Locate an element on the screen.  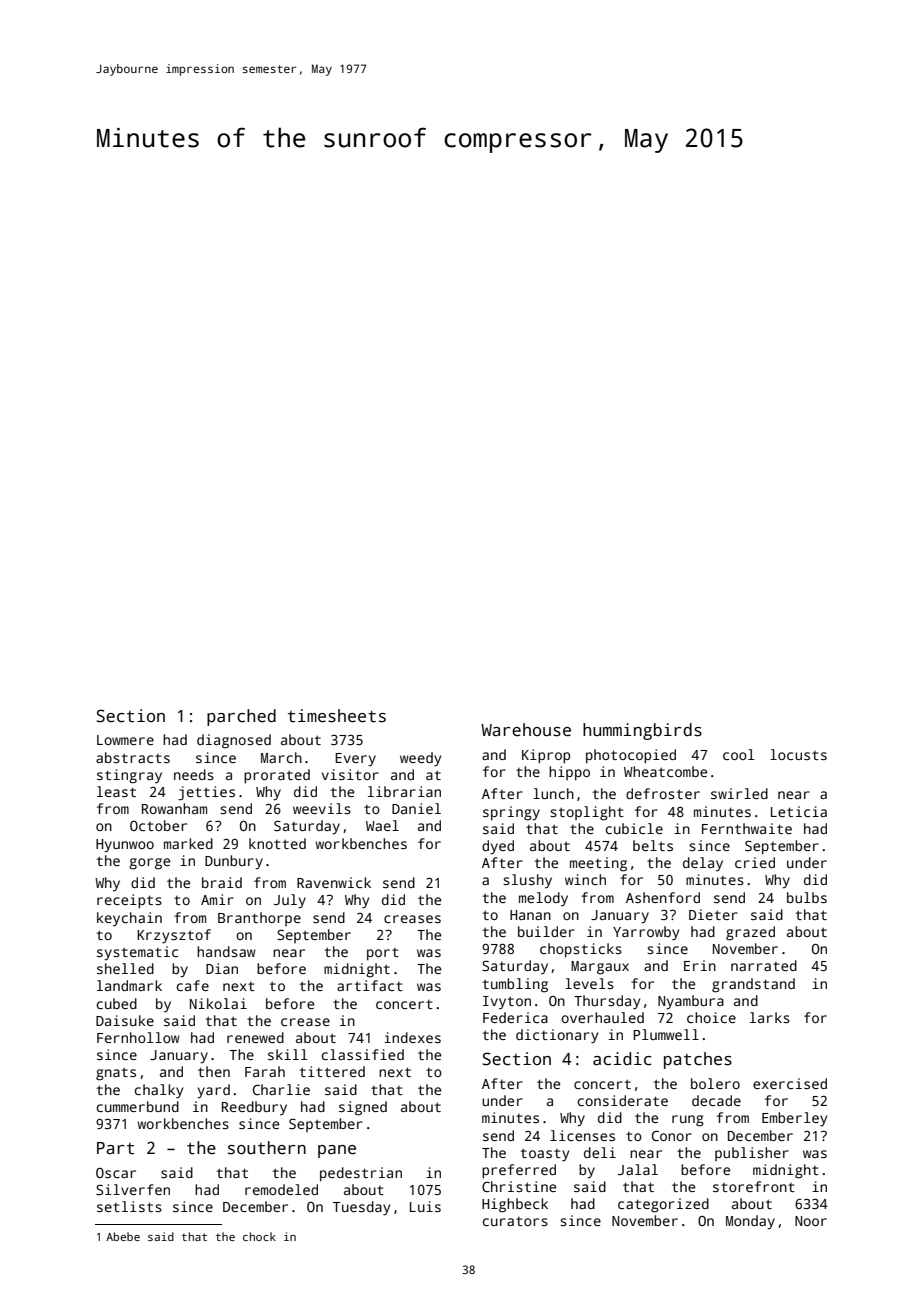
timesheets is located at coordinates (337, 716).
